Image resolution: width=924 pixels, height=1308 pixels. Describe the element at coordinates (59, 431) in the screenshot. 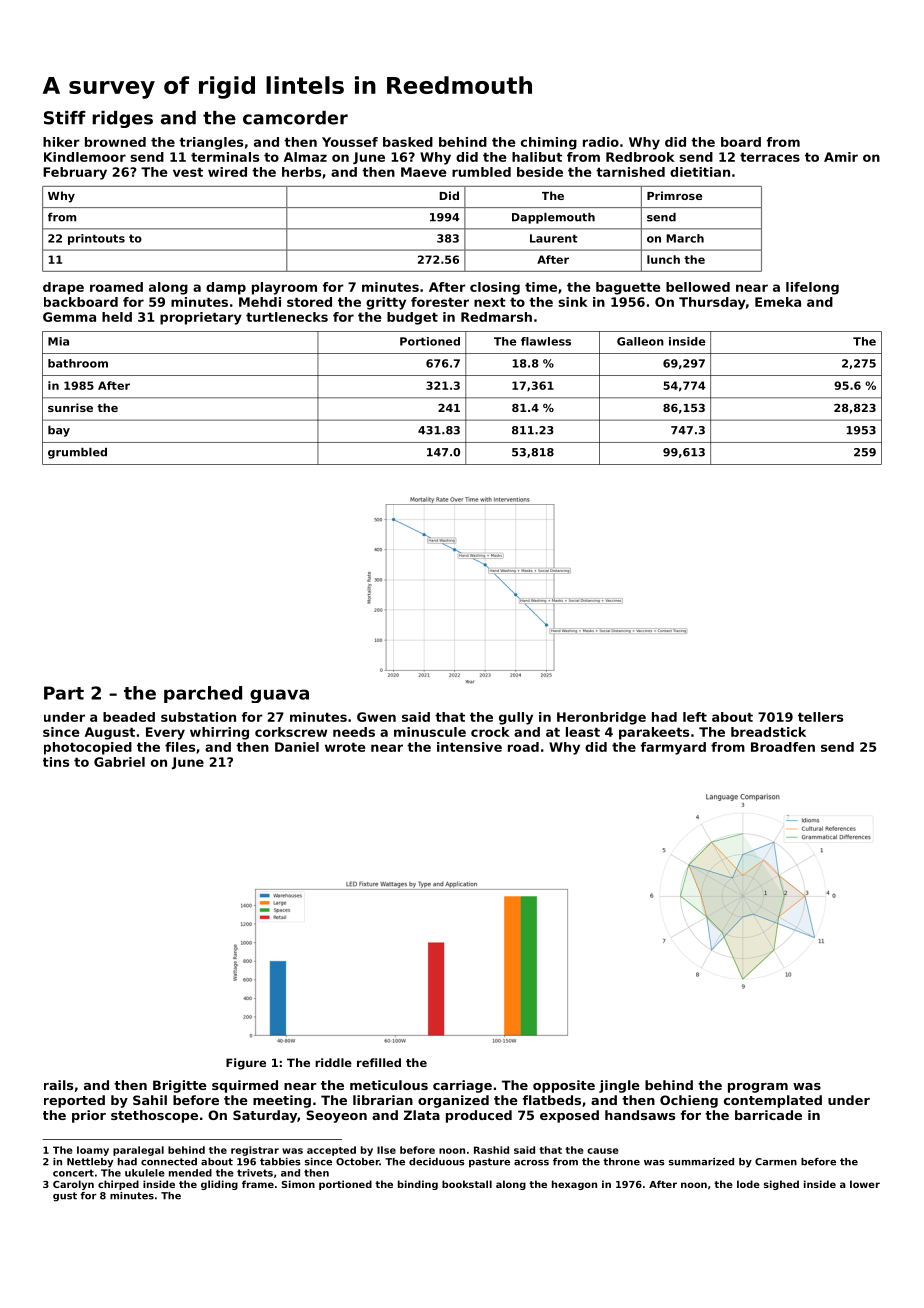

I see `bay` at that location.
